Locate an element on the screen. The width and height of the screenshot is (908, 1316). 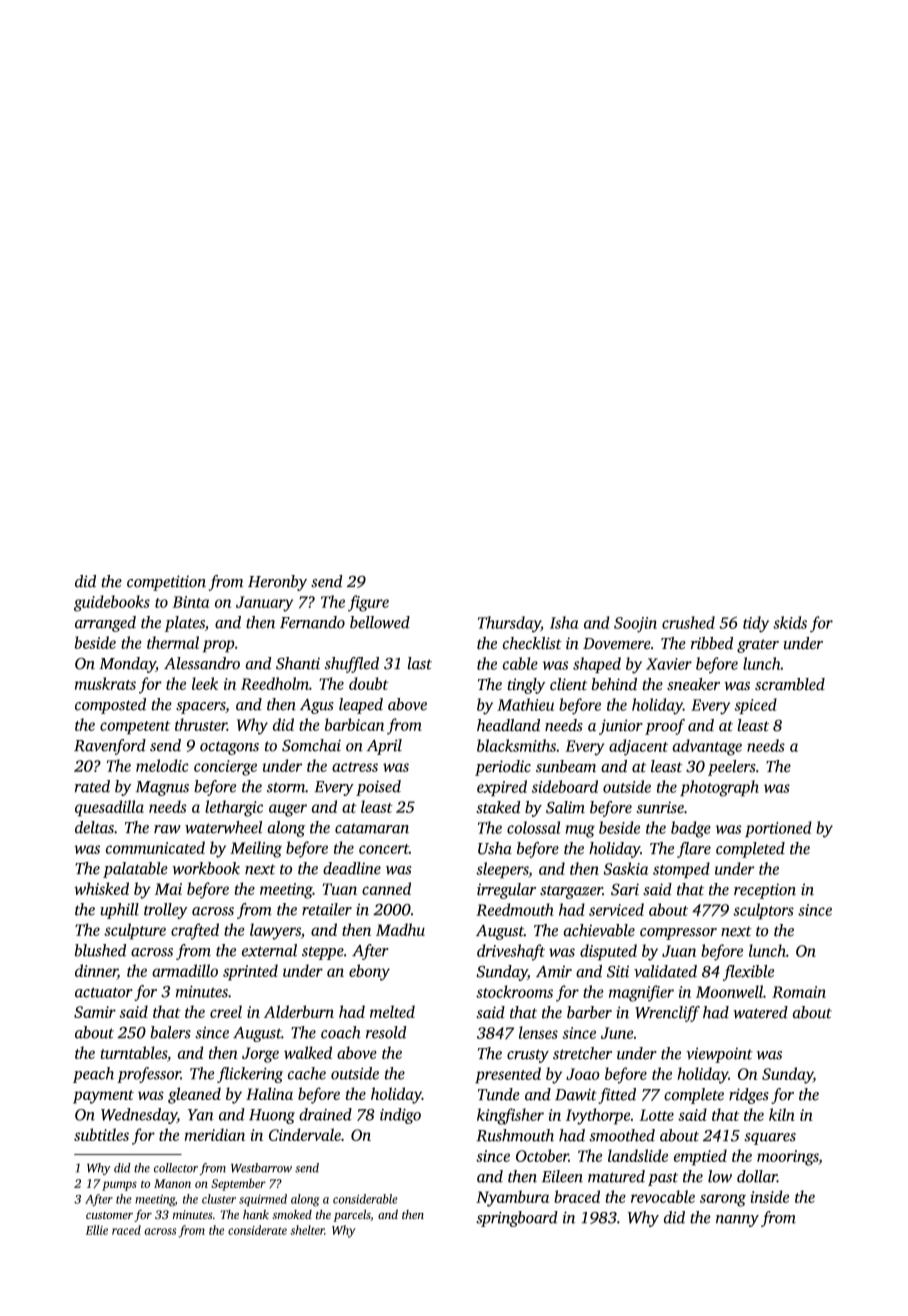
Nyambura is located at coordinates (512, 1198).
